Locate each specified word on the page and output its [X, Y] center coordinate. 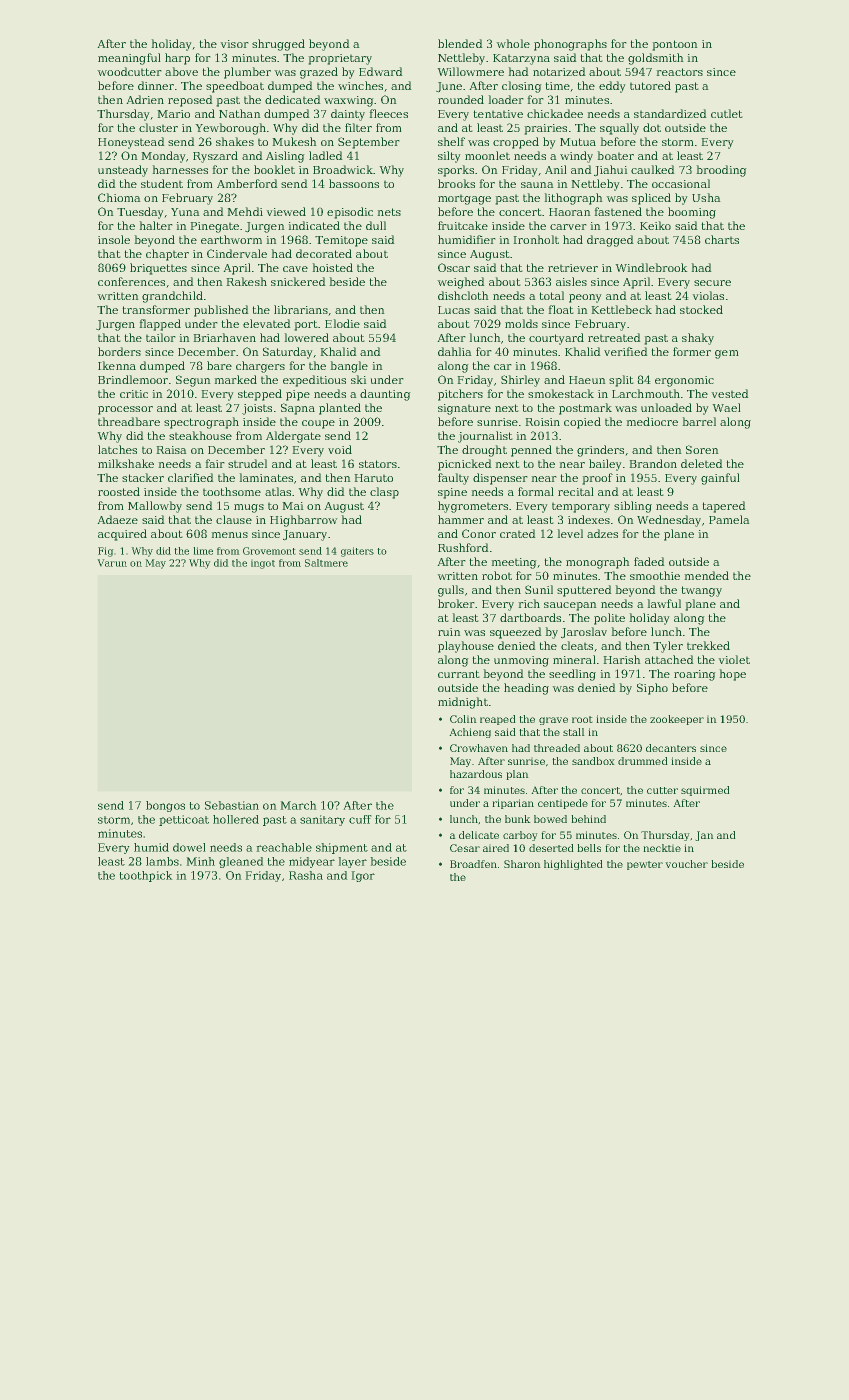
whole [513, 43]
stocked [701, 309]
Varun [112, 563]
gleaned [241, 862]
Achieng [470, 733]
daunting [385, 395]
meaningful [129, 59]
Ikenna [117, 365]
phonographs [570, 45]
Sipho [652, 689]
